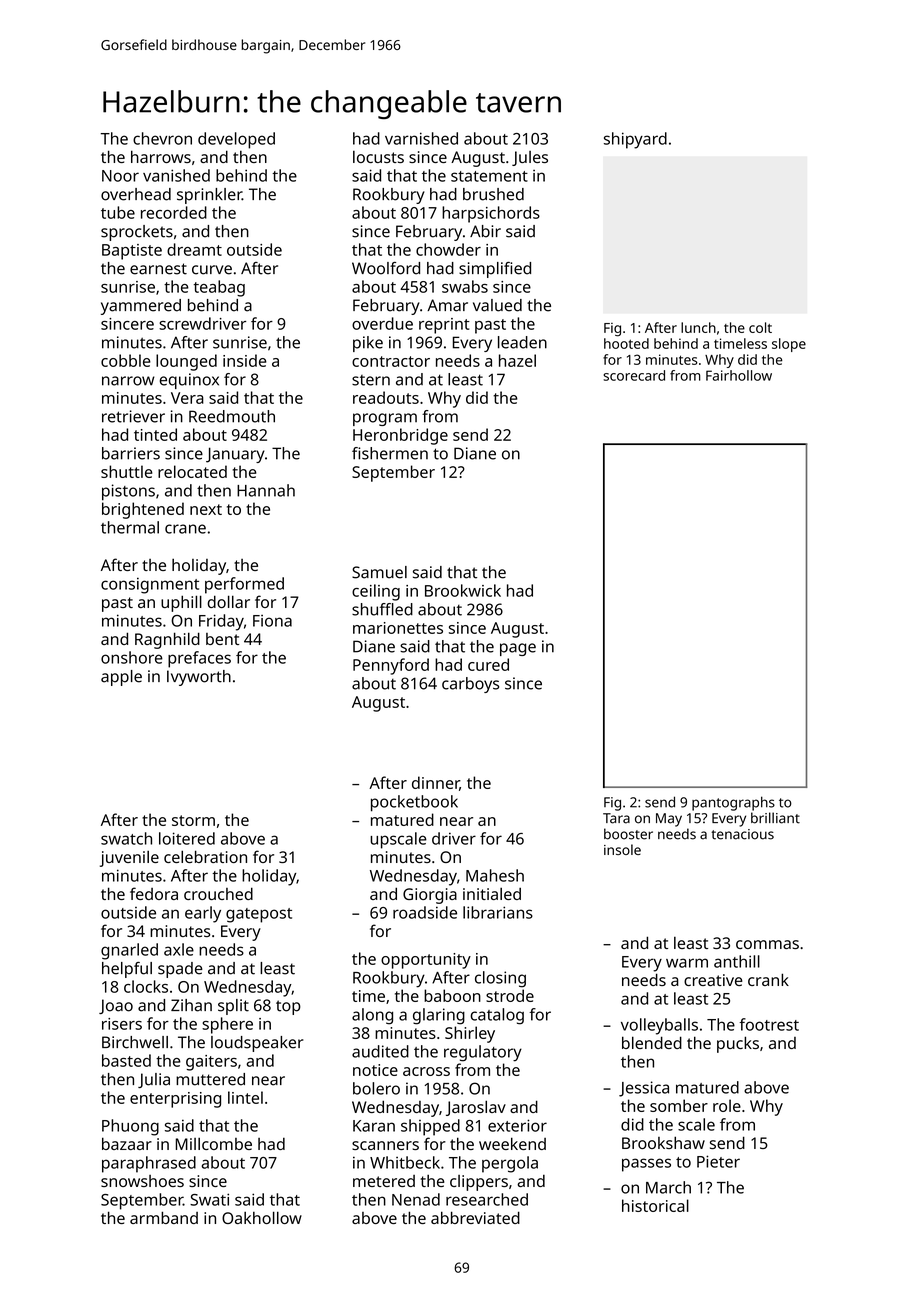  Describe the element at coordinates (120, 176) in the screenshot. I see `Noor` at that location.
